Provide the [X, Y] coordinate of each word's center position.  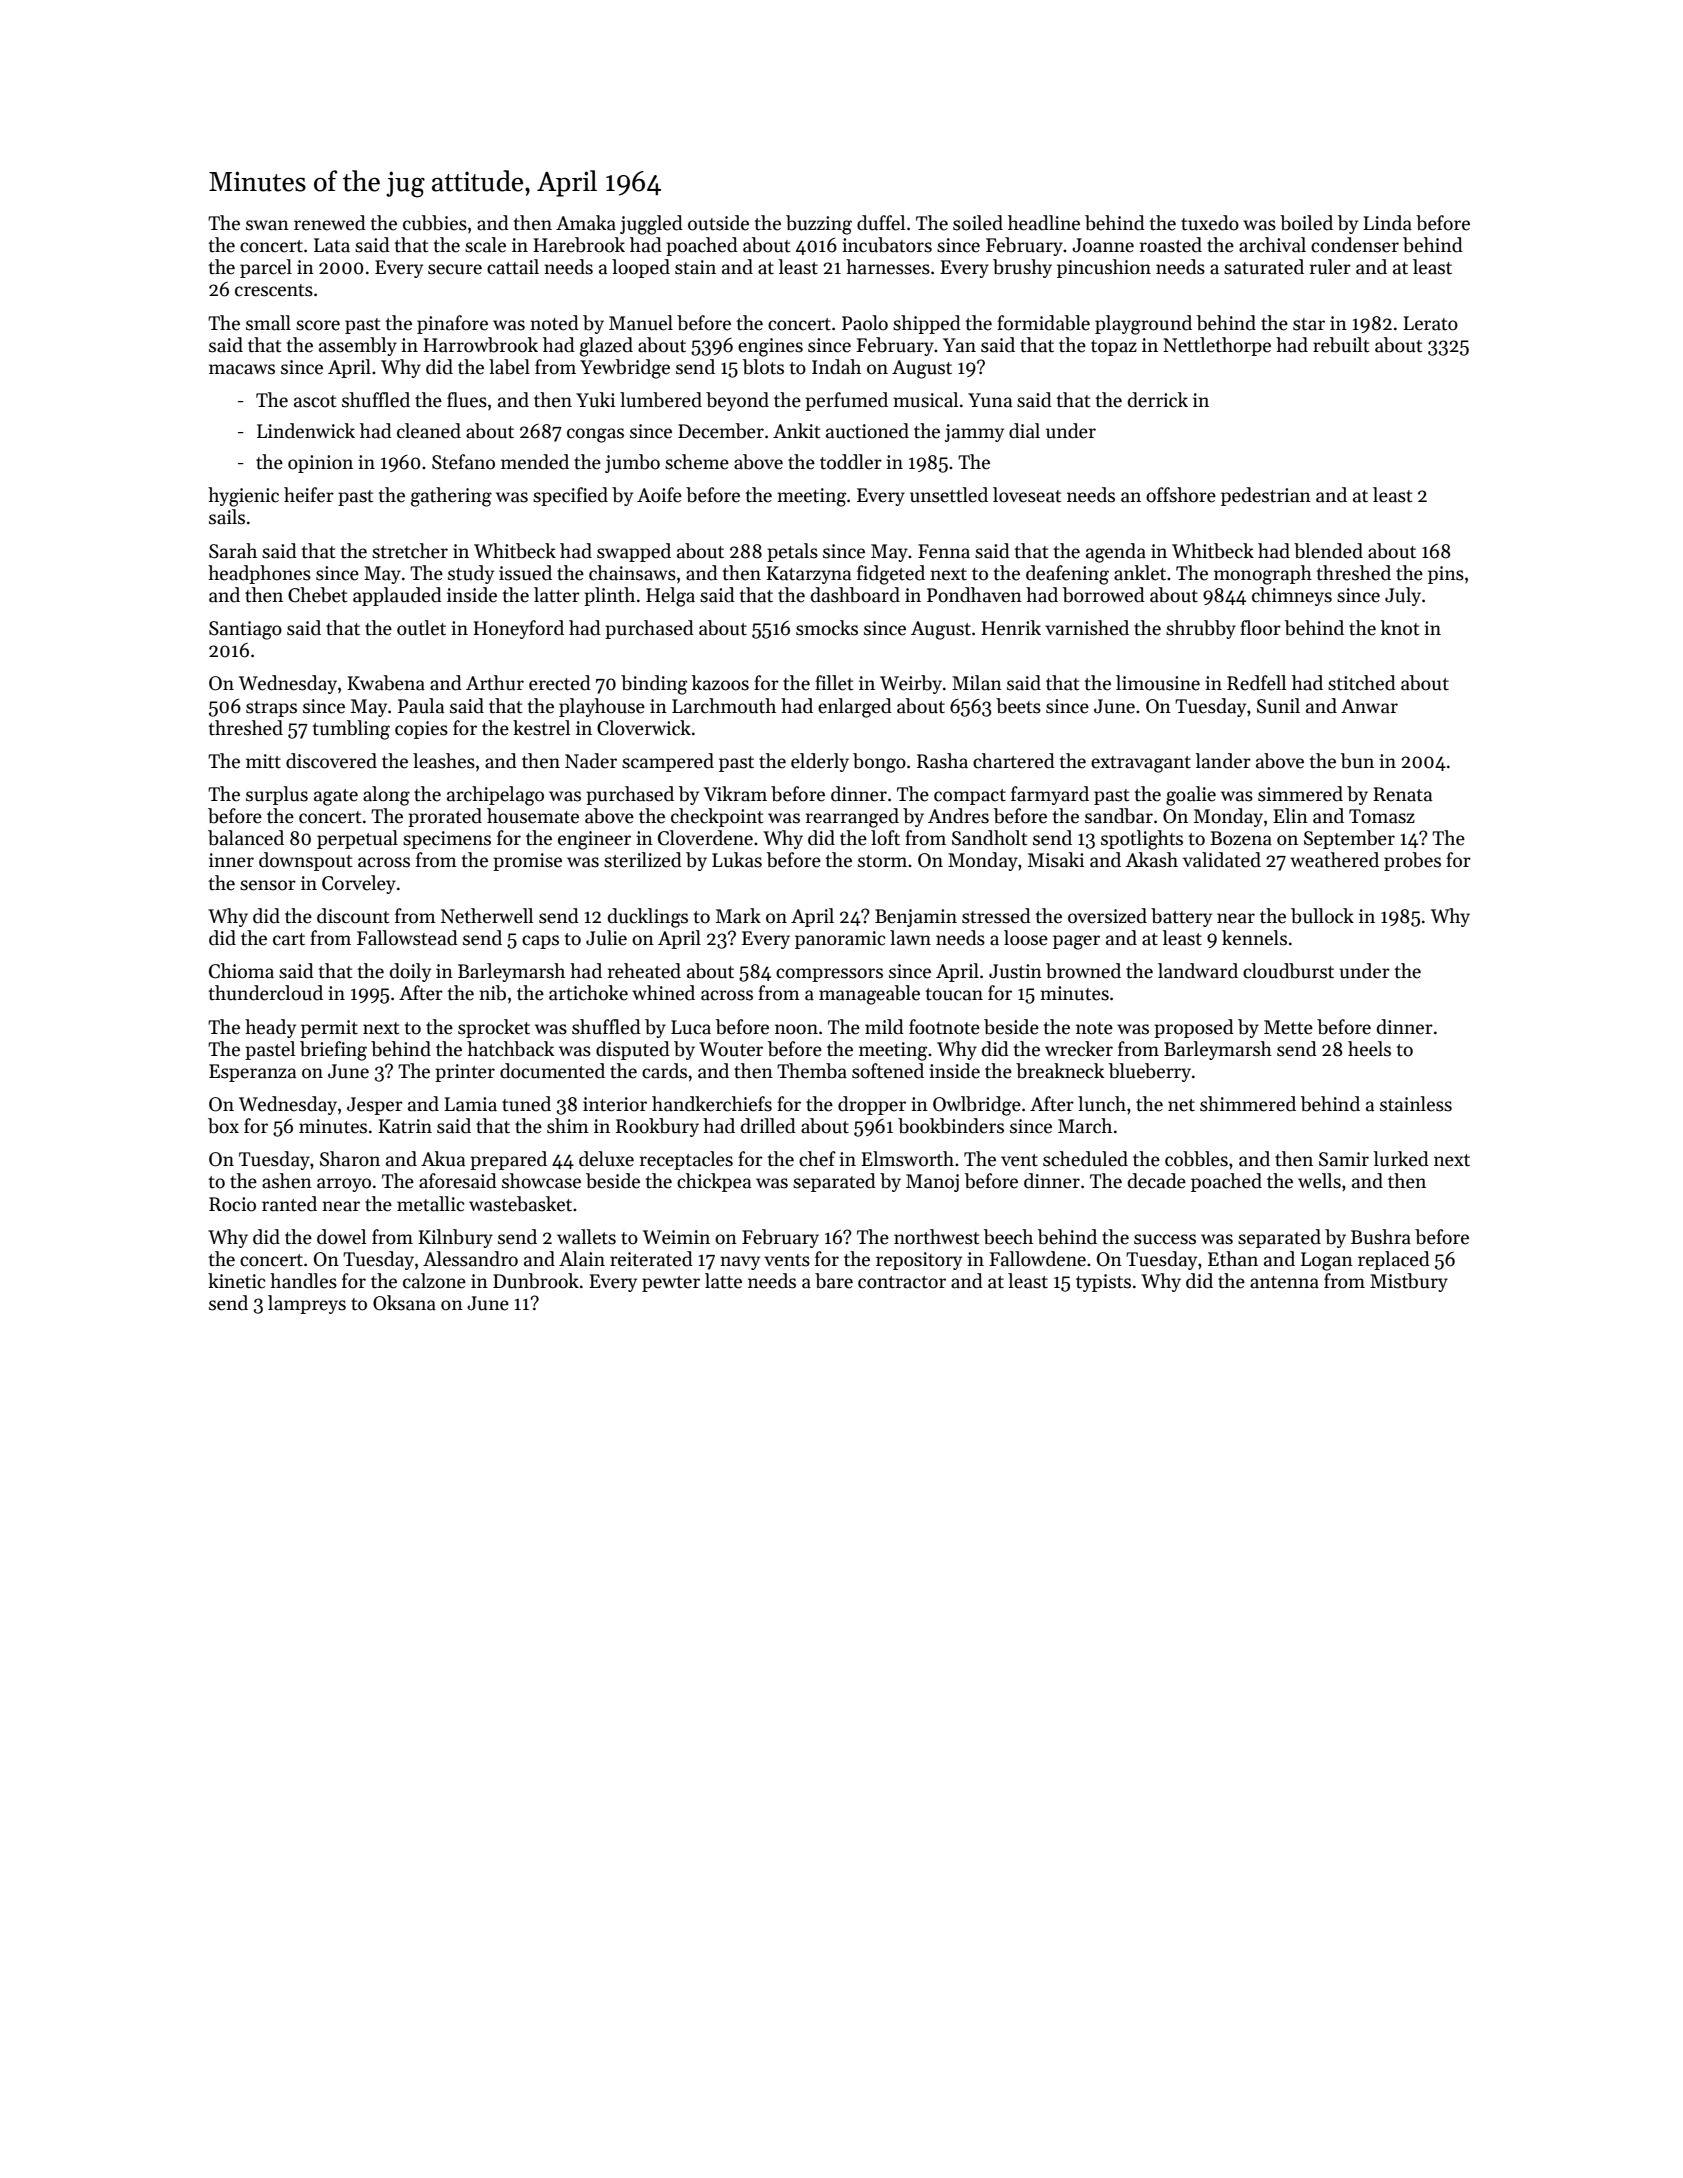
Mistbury [1409, 1282]
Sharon [350, 1159]
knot [1400, 628]
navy [740, 1263]
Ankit [796, 431]
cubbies [435, 223]
